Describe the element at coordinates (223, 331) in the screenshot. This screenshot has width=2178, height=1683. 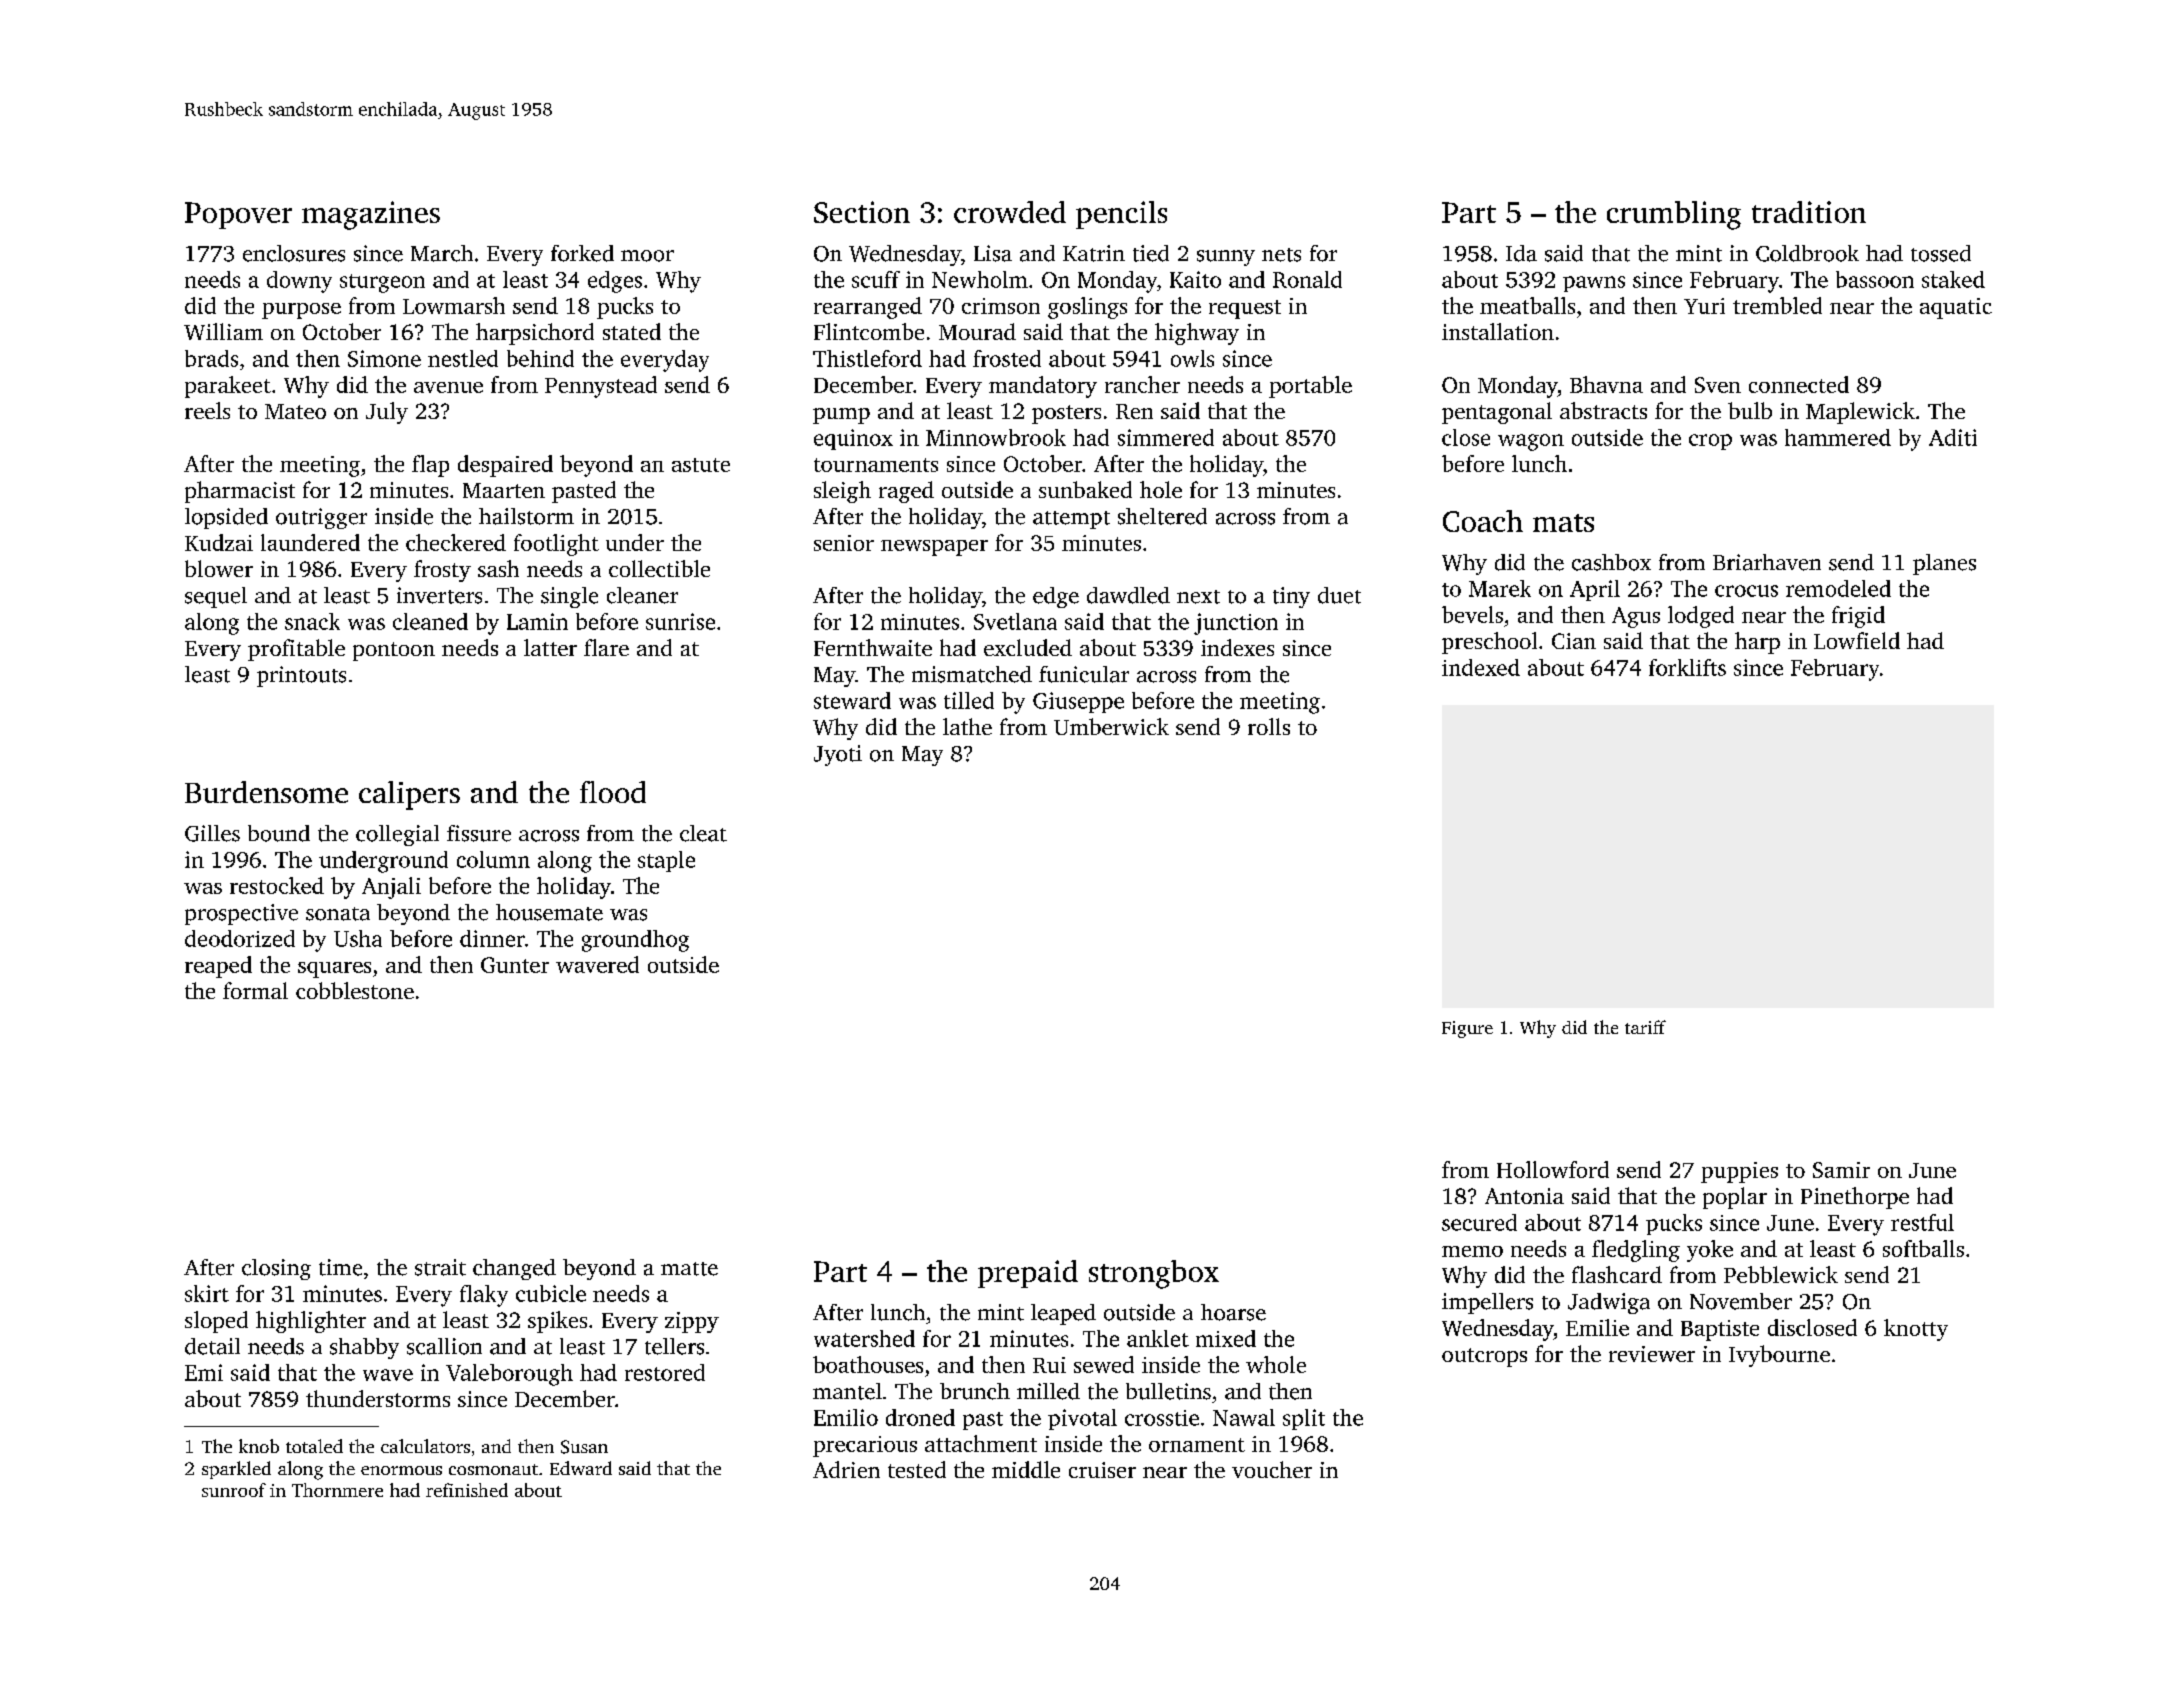
I see `William` at that location.
